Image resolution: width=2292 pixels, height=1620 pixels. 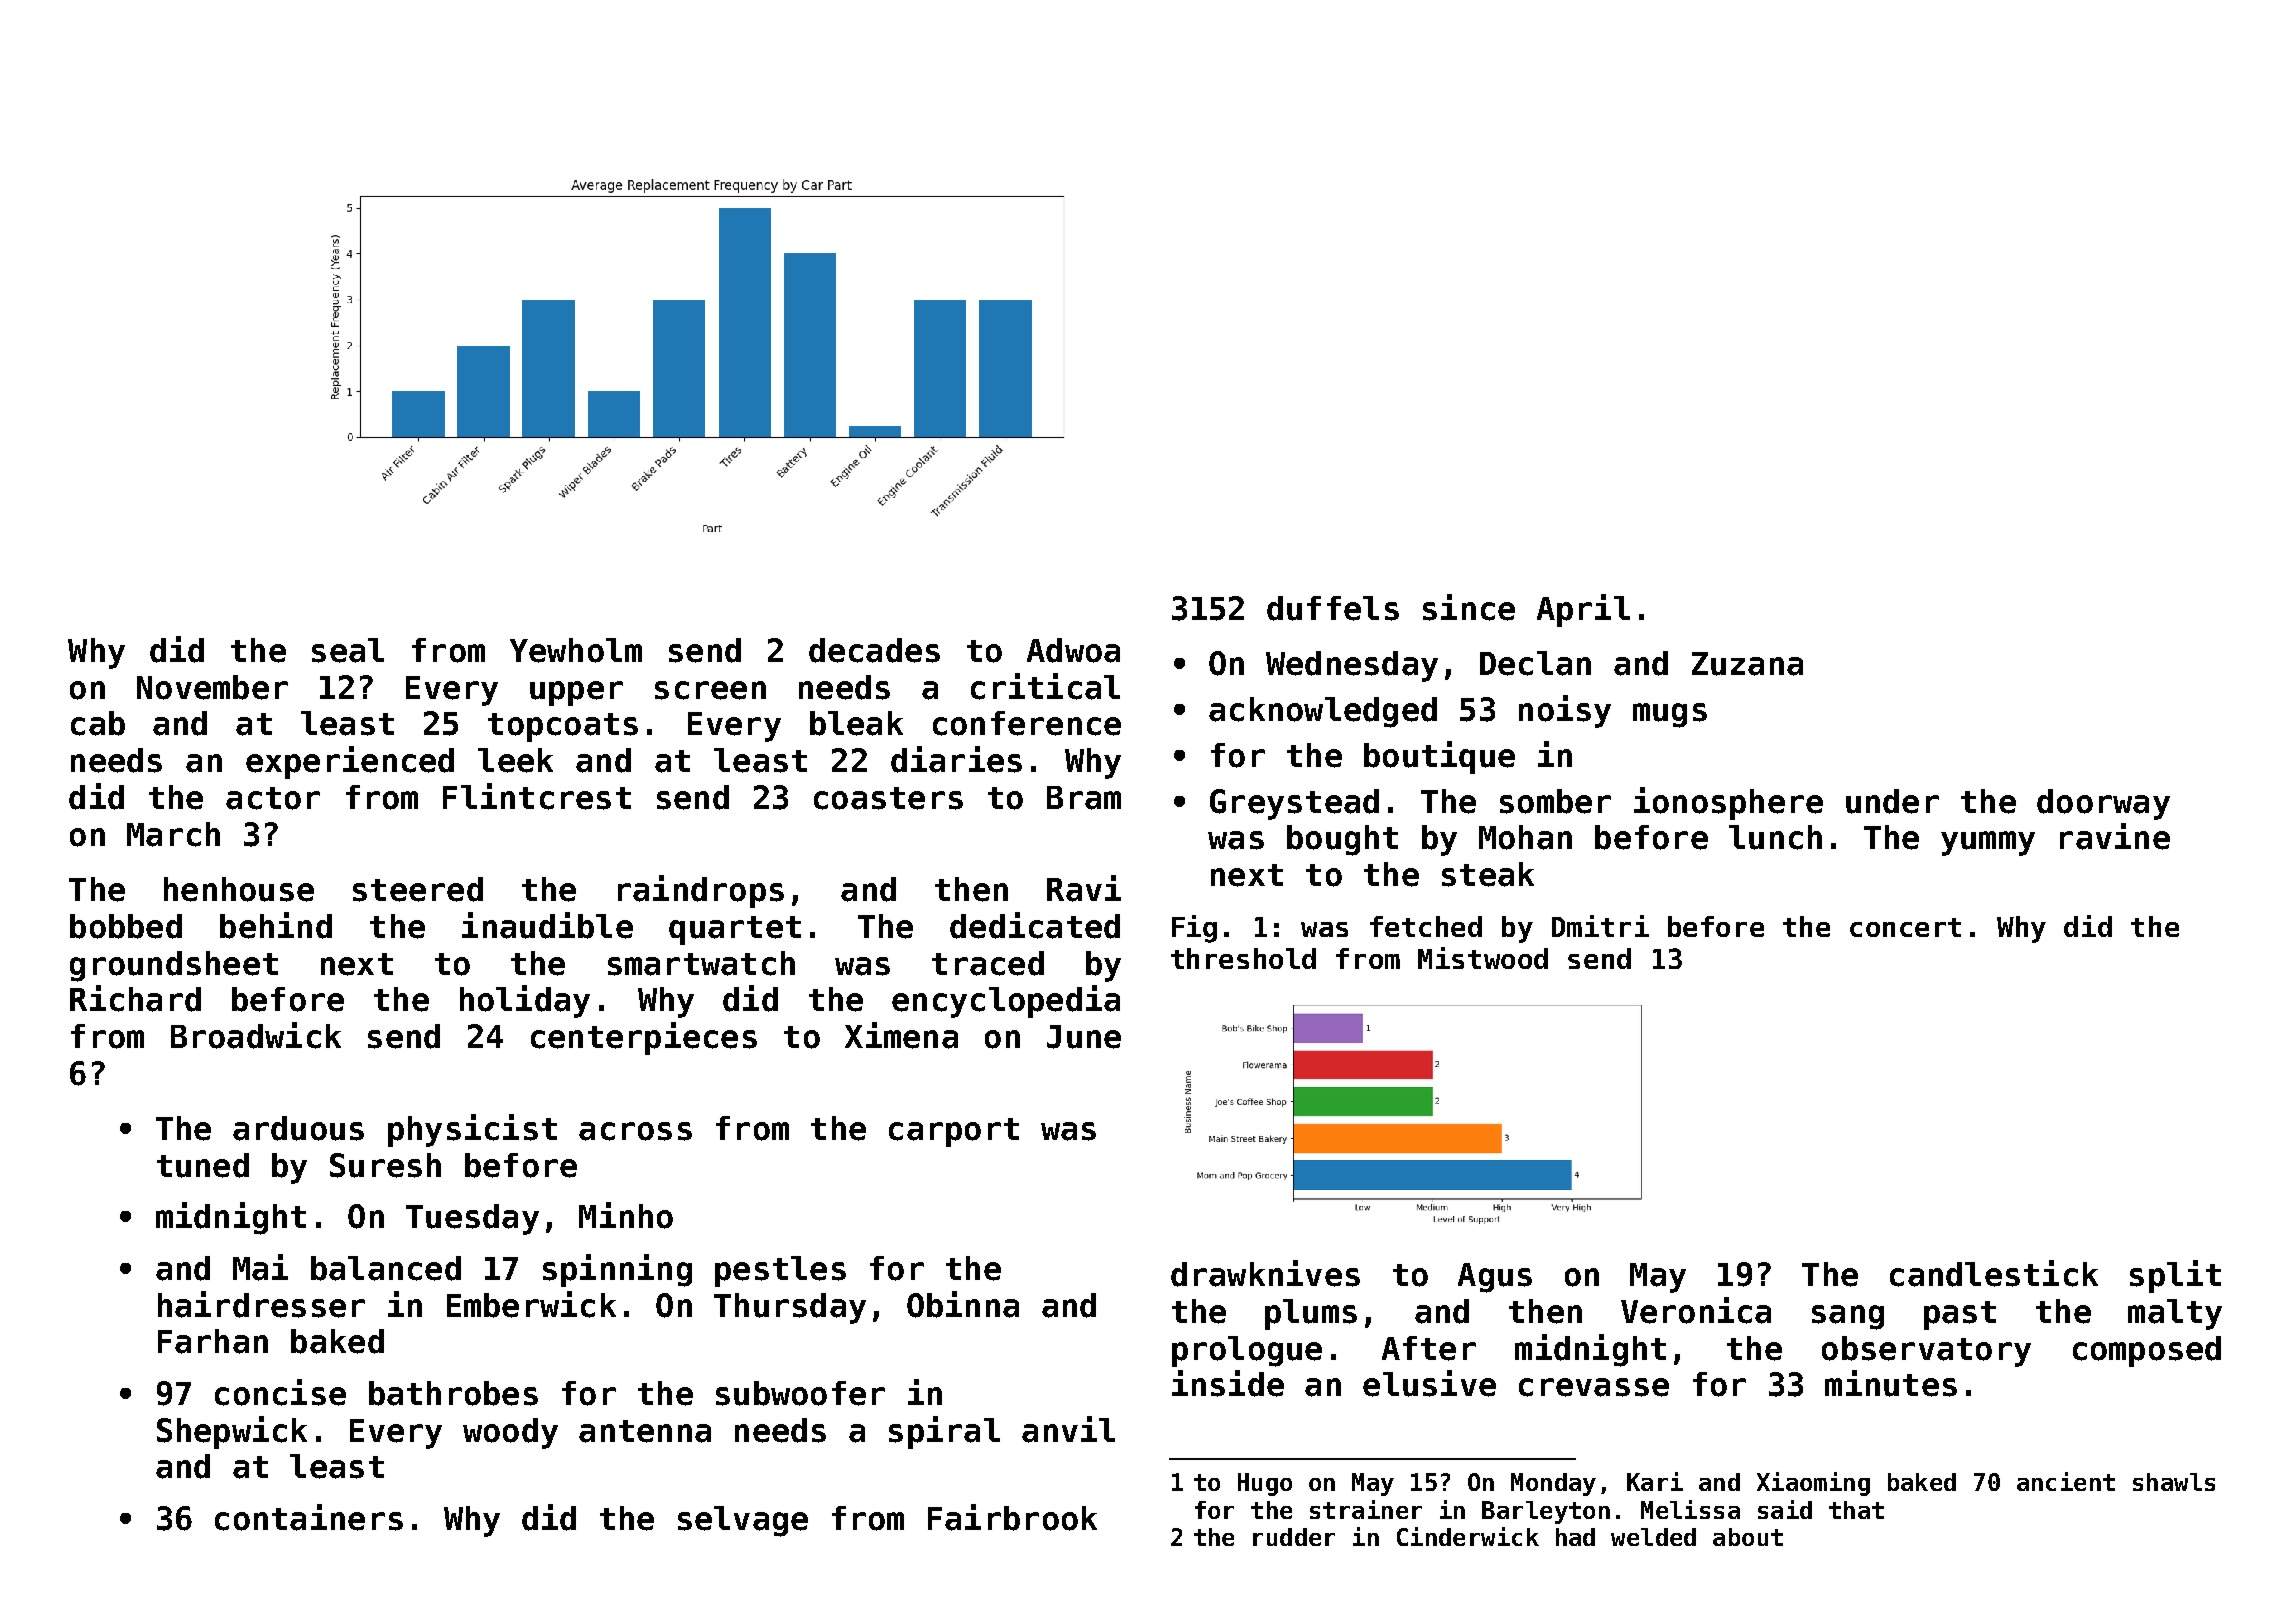 What do you see at coordinates (1294, 1537) in the screenshot?
I see `rudder` at bounding box center [1294, 1537].
